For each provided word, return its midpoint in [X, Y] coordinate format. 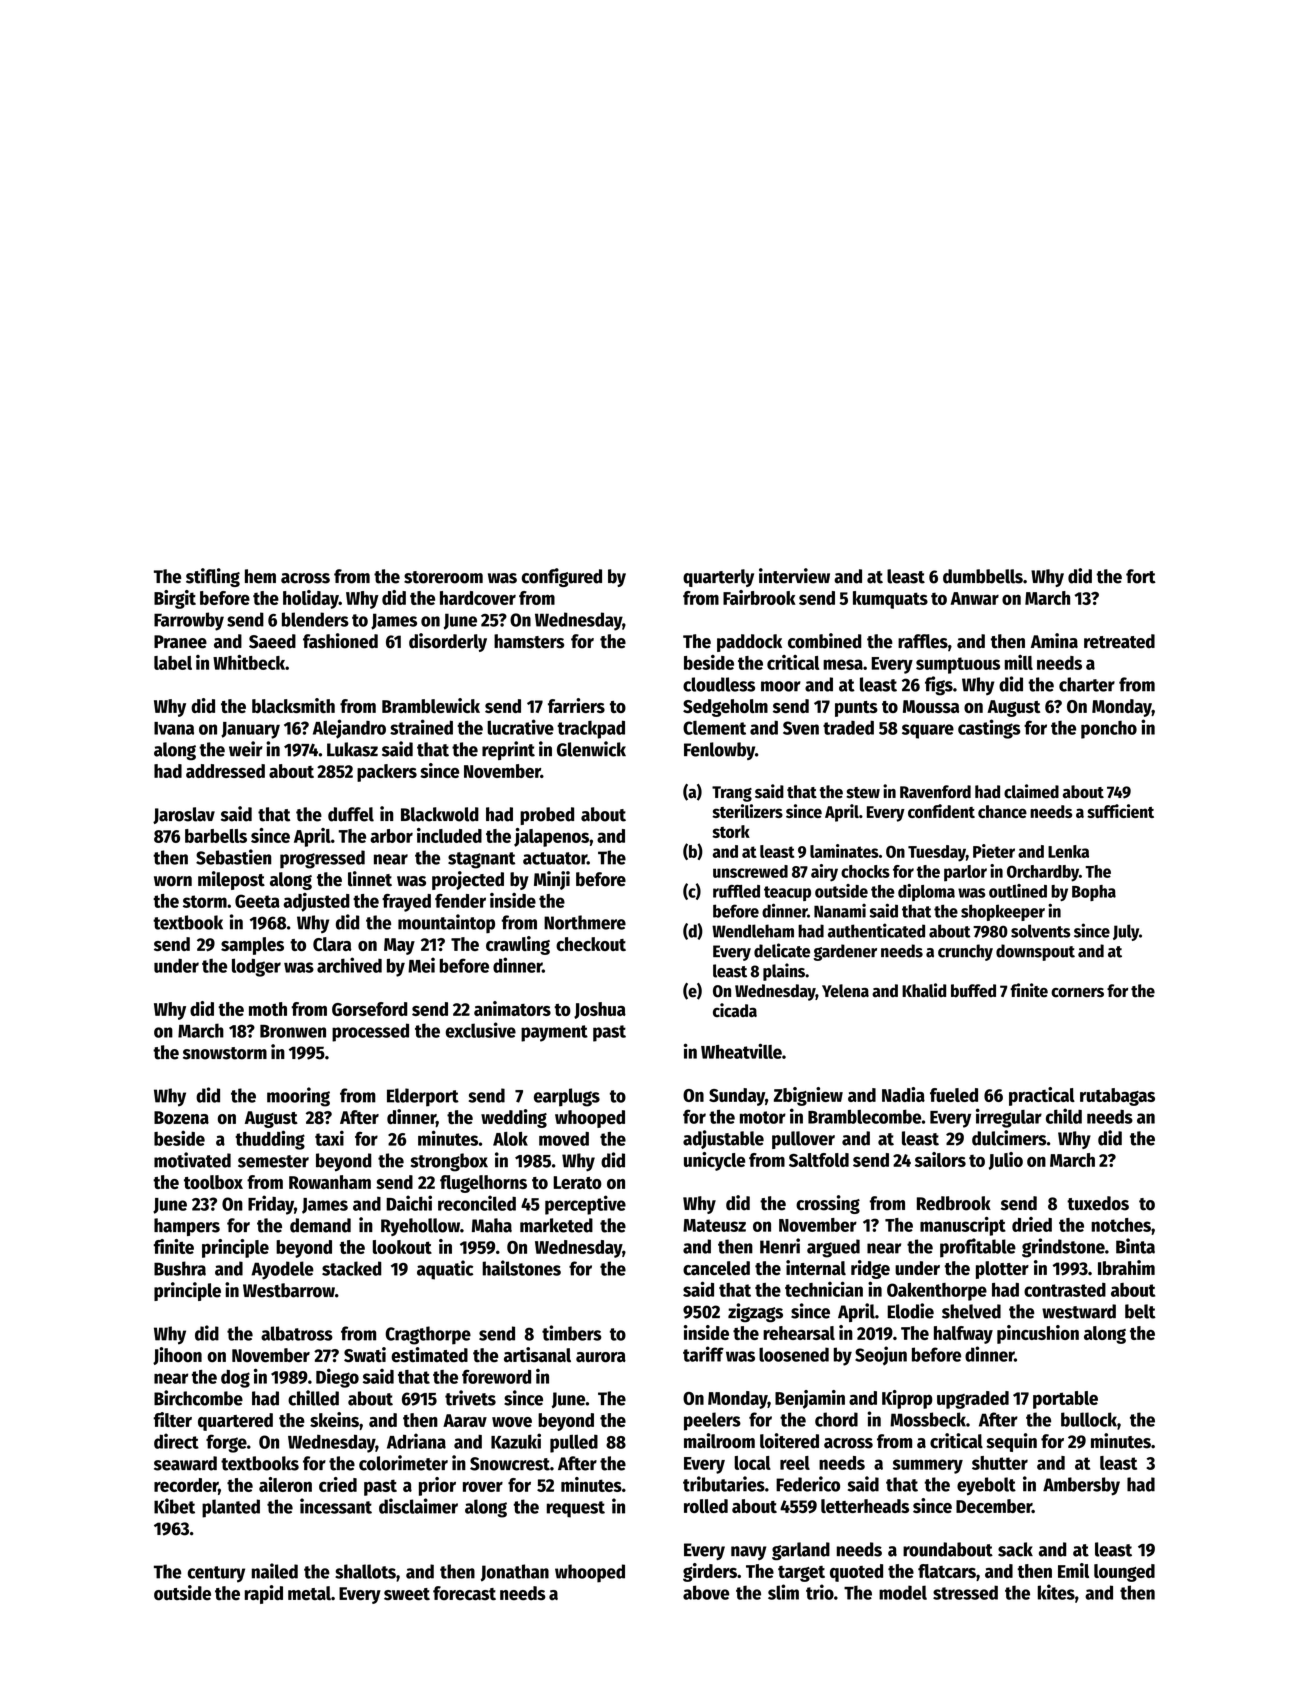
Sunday [737, 1097]
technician [824, 1289]
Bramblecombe [864, 1116]
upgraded [973, 1400]
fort [1141, 576]
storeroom [443, 577]
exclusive [481, 1030]
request [576, 1509]
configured [562, 577]
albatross [297, 1333]
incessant [336, 1506]
